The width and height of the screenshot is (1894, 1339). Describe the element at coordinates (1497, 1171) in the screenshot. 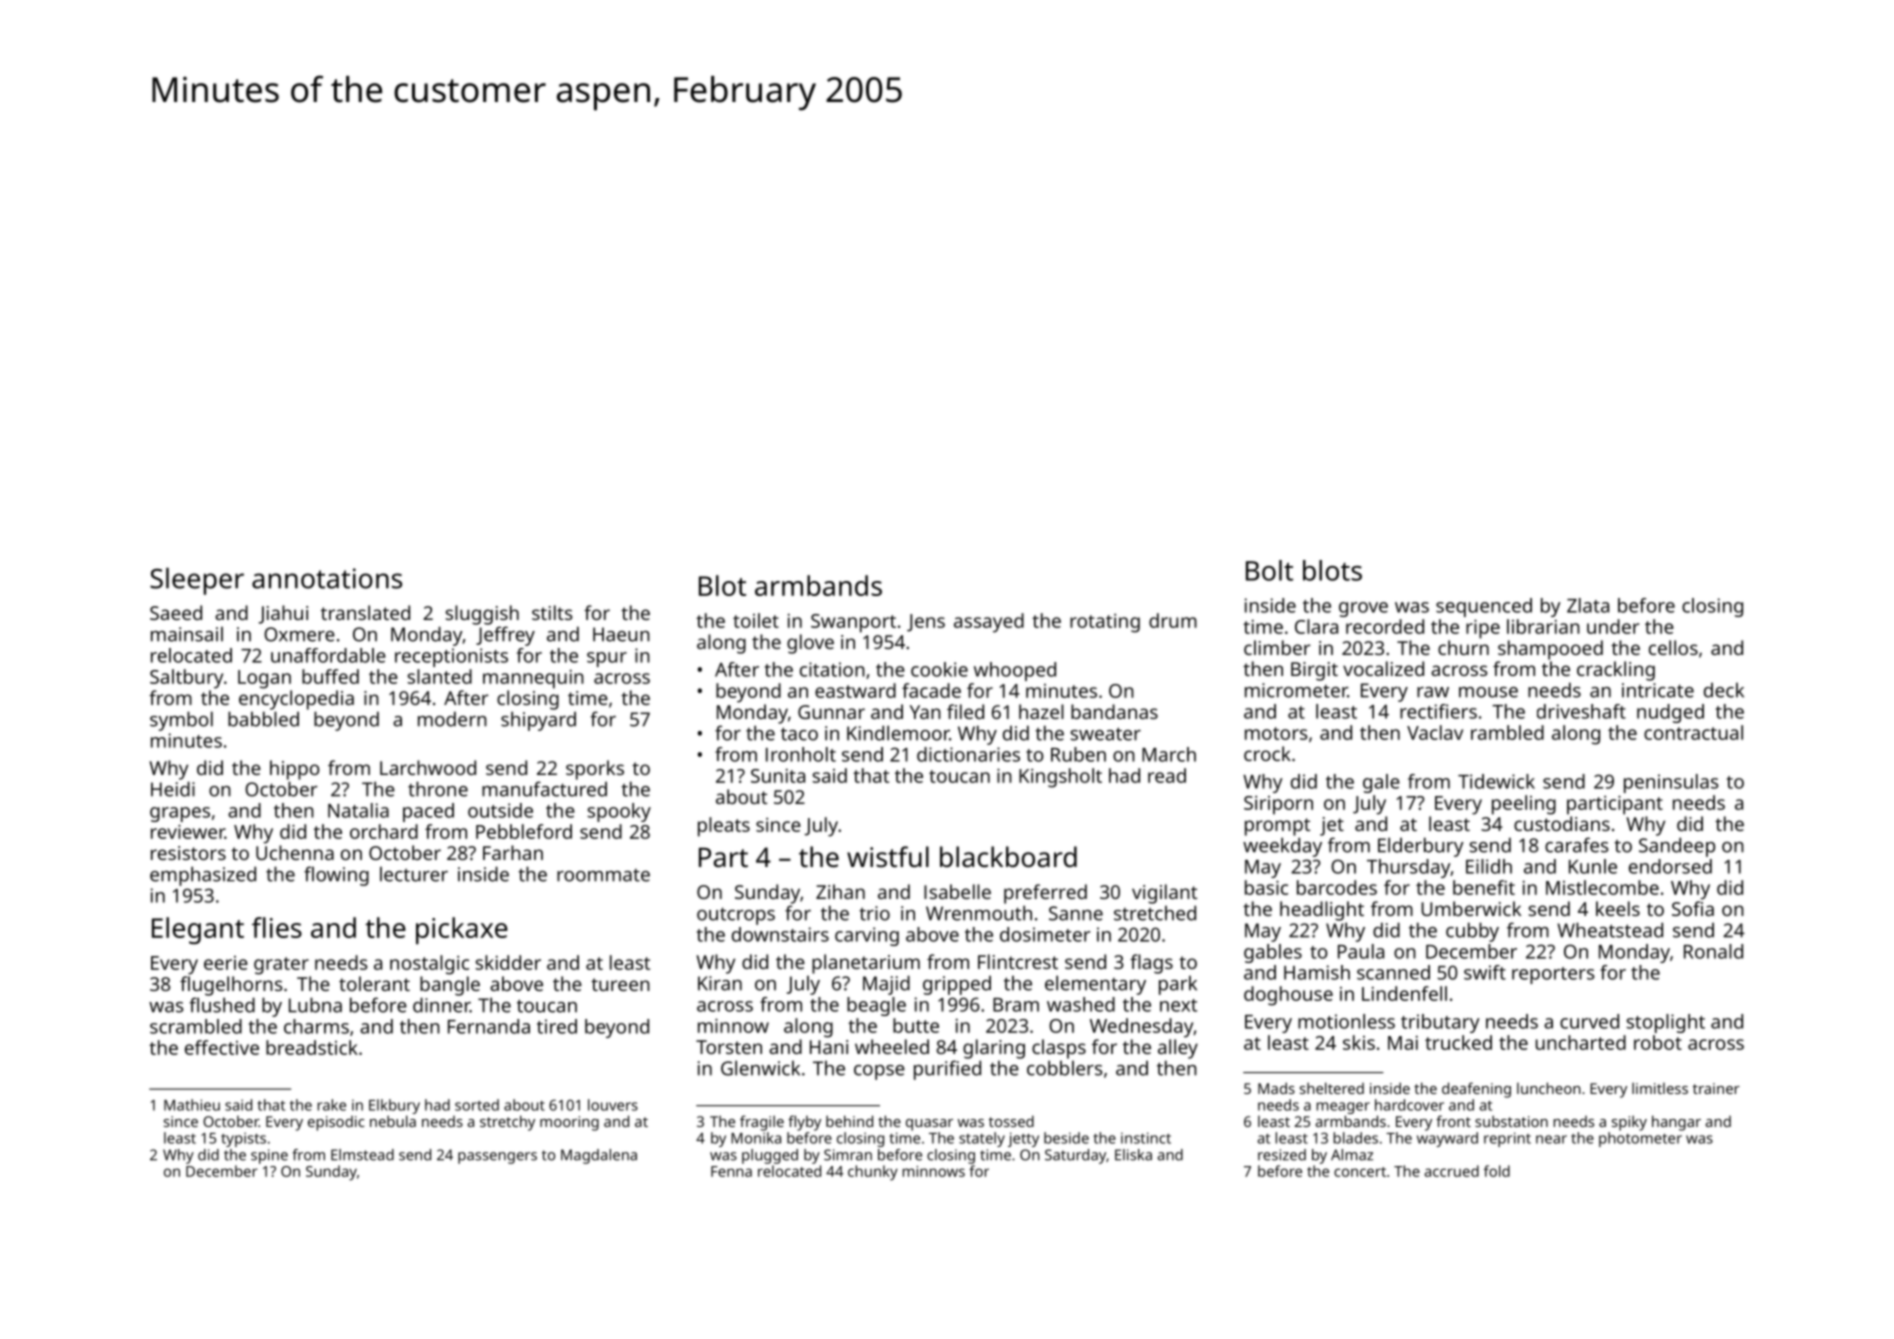

I see `fold` at that location.
